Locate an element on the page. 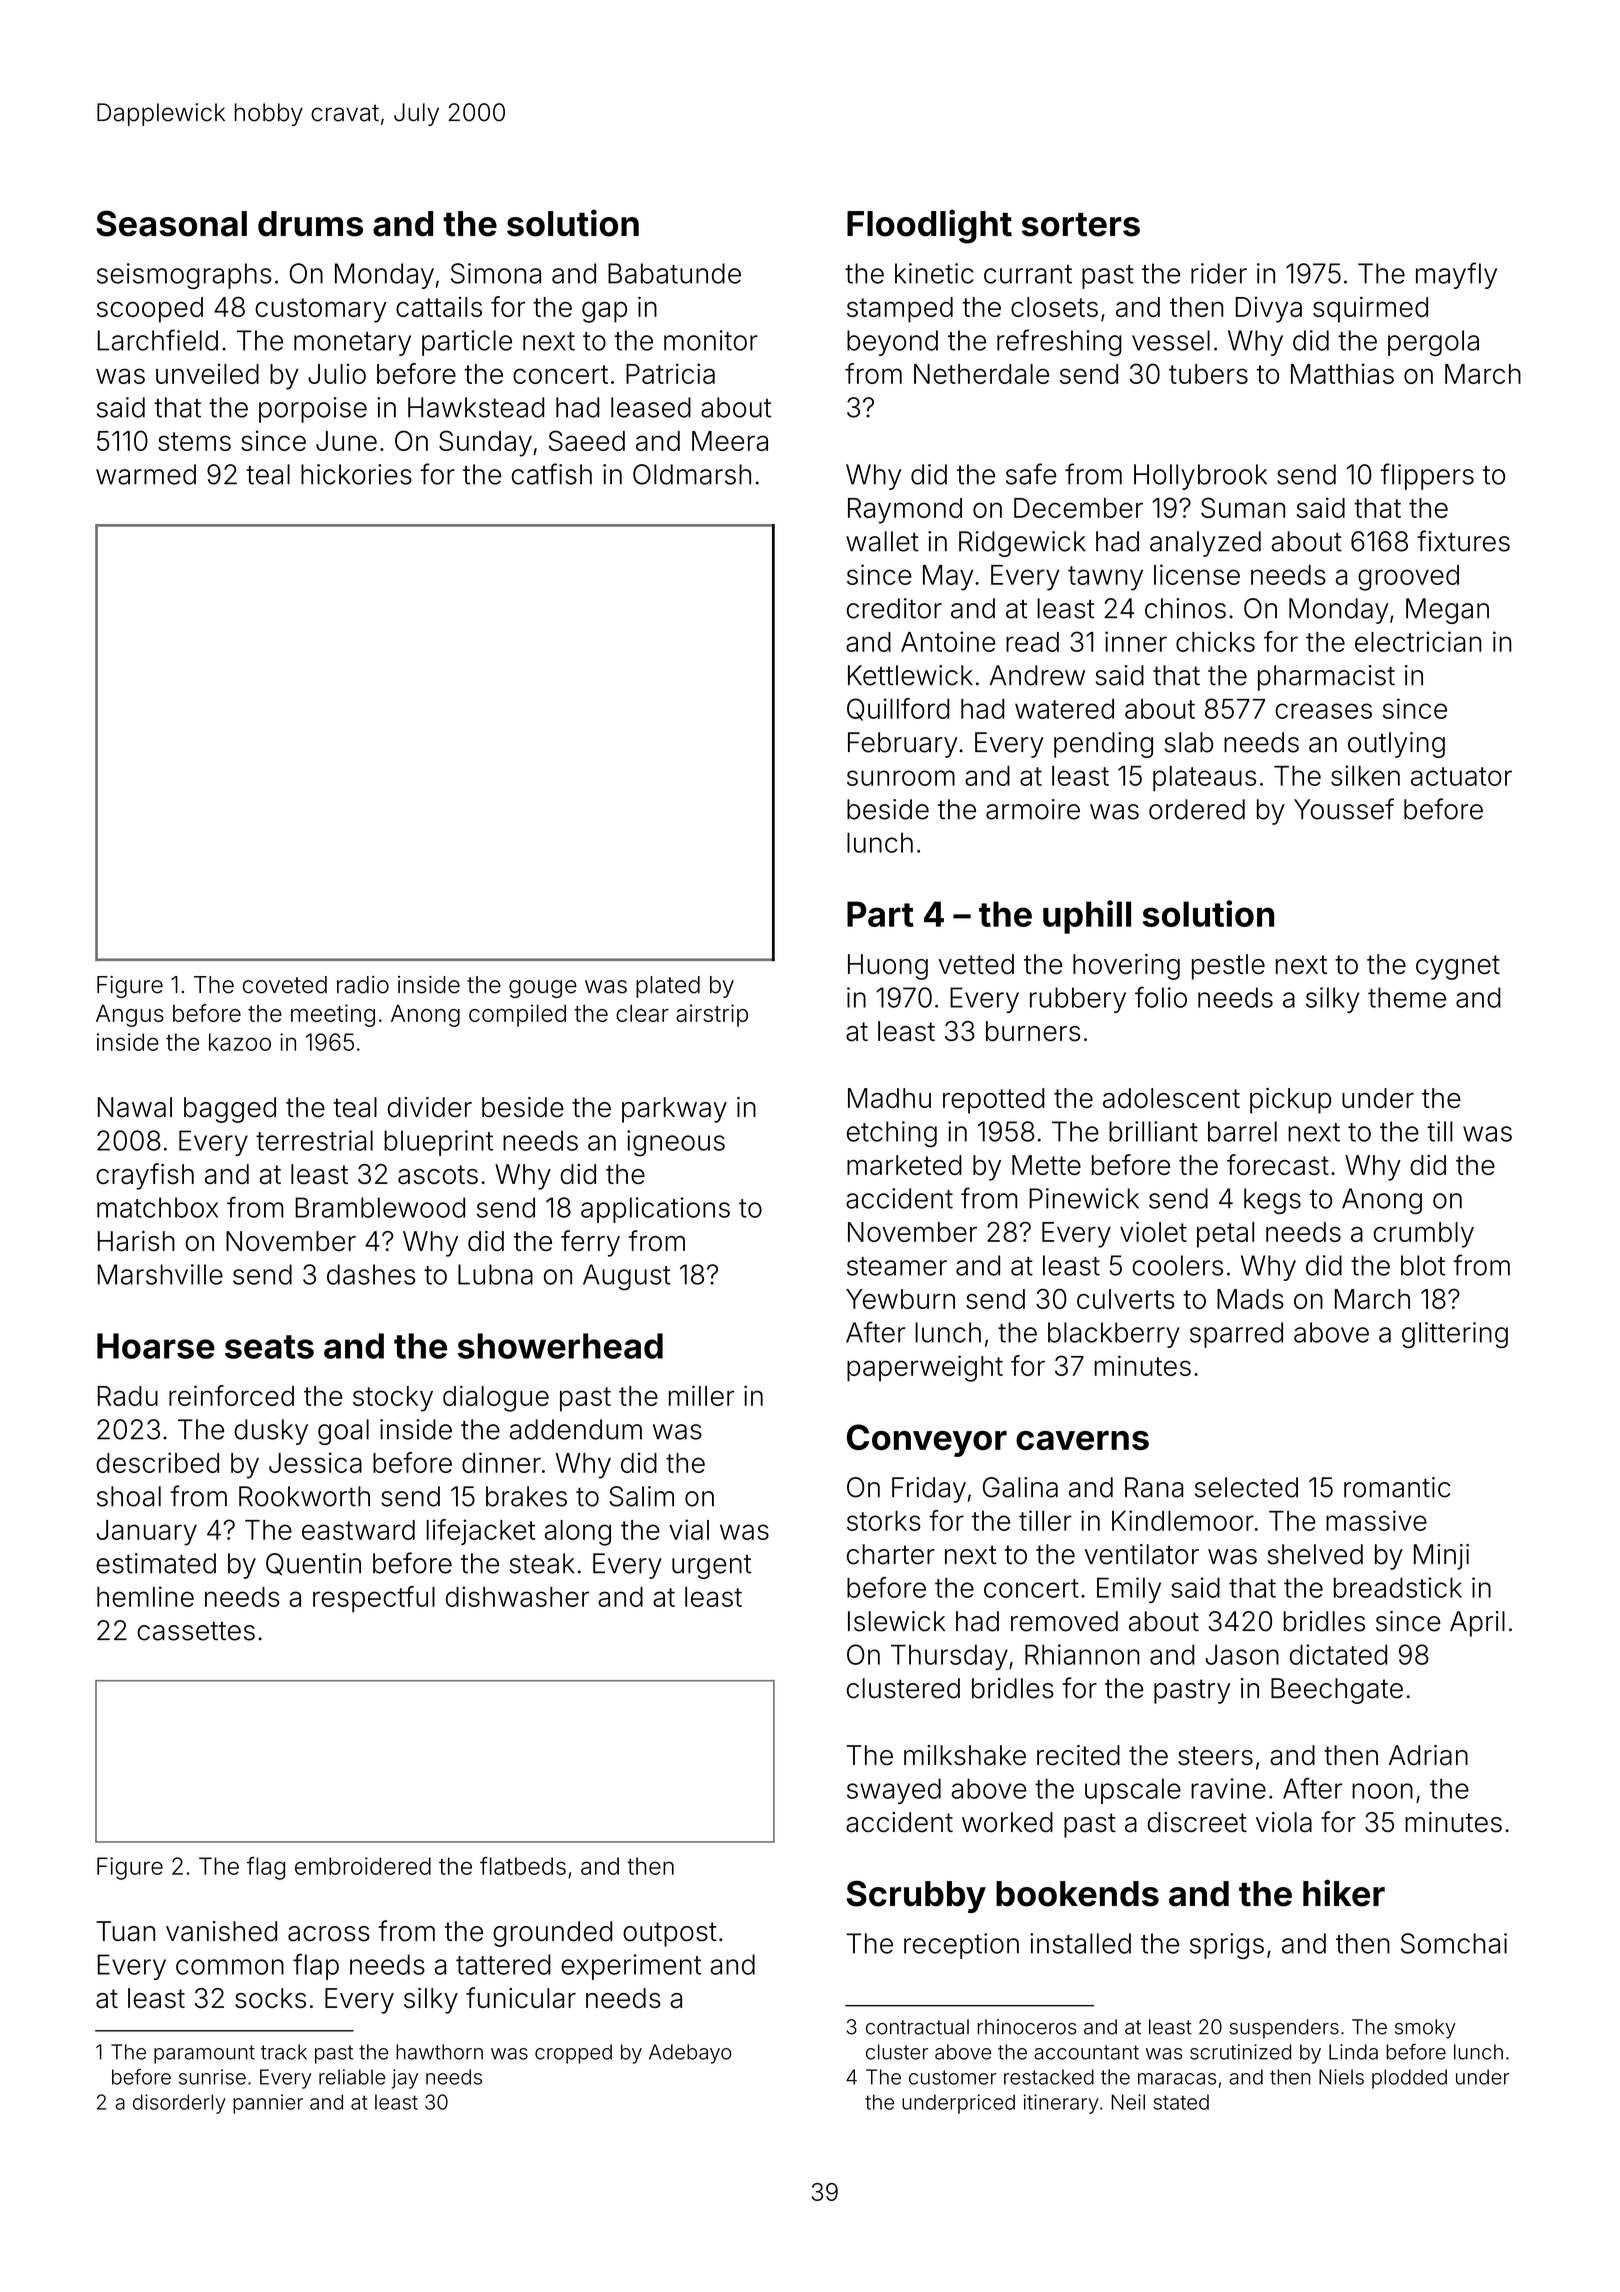  leased is located at coordinates (651, 407).
